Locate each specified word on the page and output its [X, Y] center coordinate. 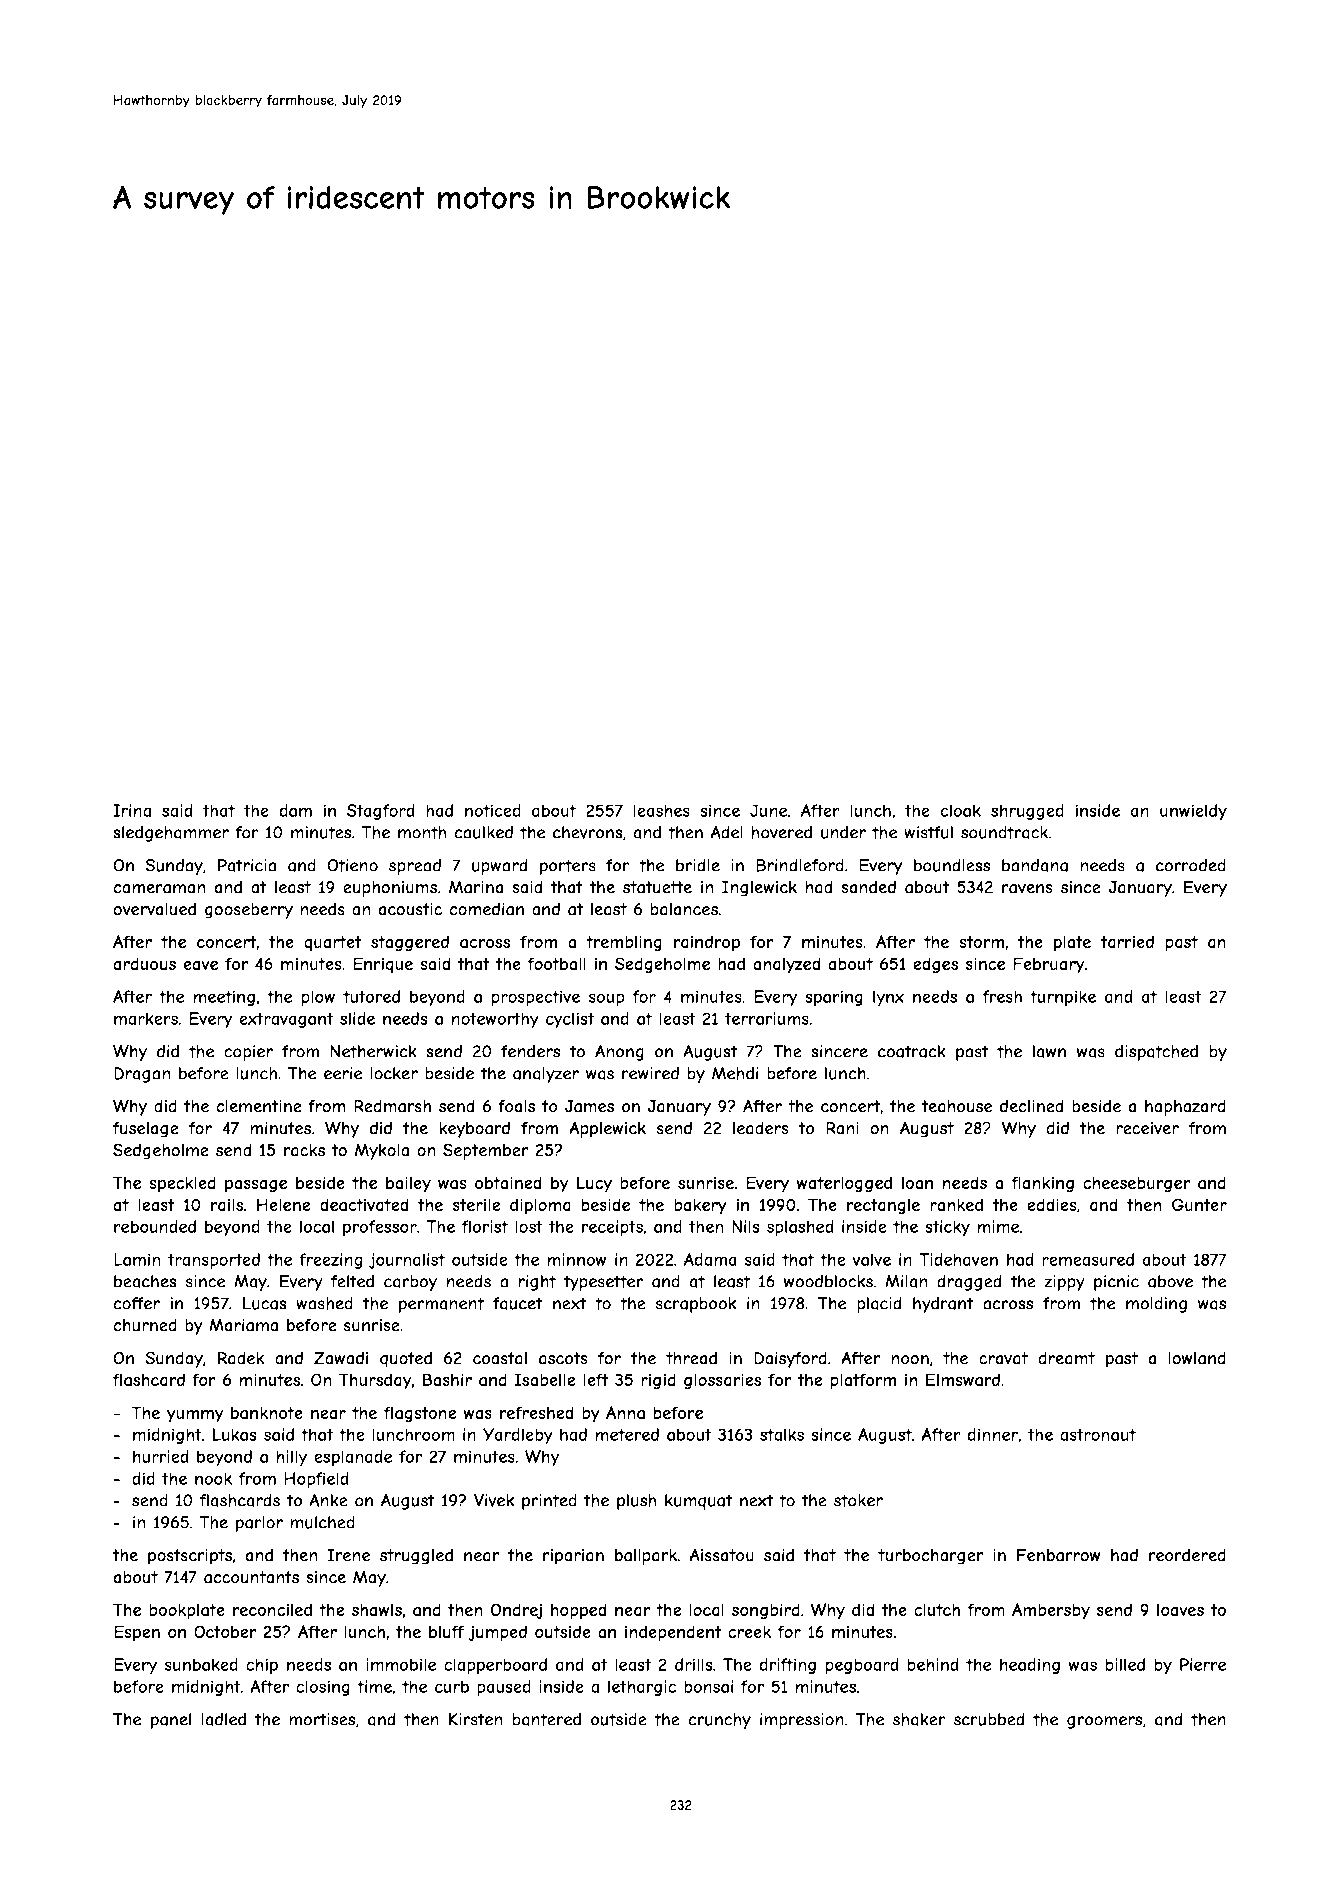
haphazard [1185, 1108]
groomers [1104, 1722]
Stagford [381, 812]
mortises [322, 1719]
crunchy [719, 1721]
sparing [834, 998]
